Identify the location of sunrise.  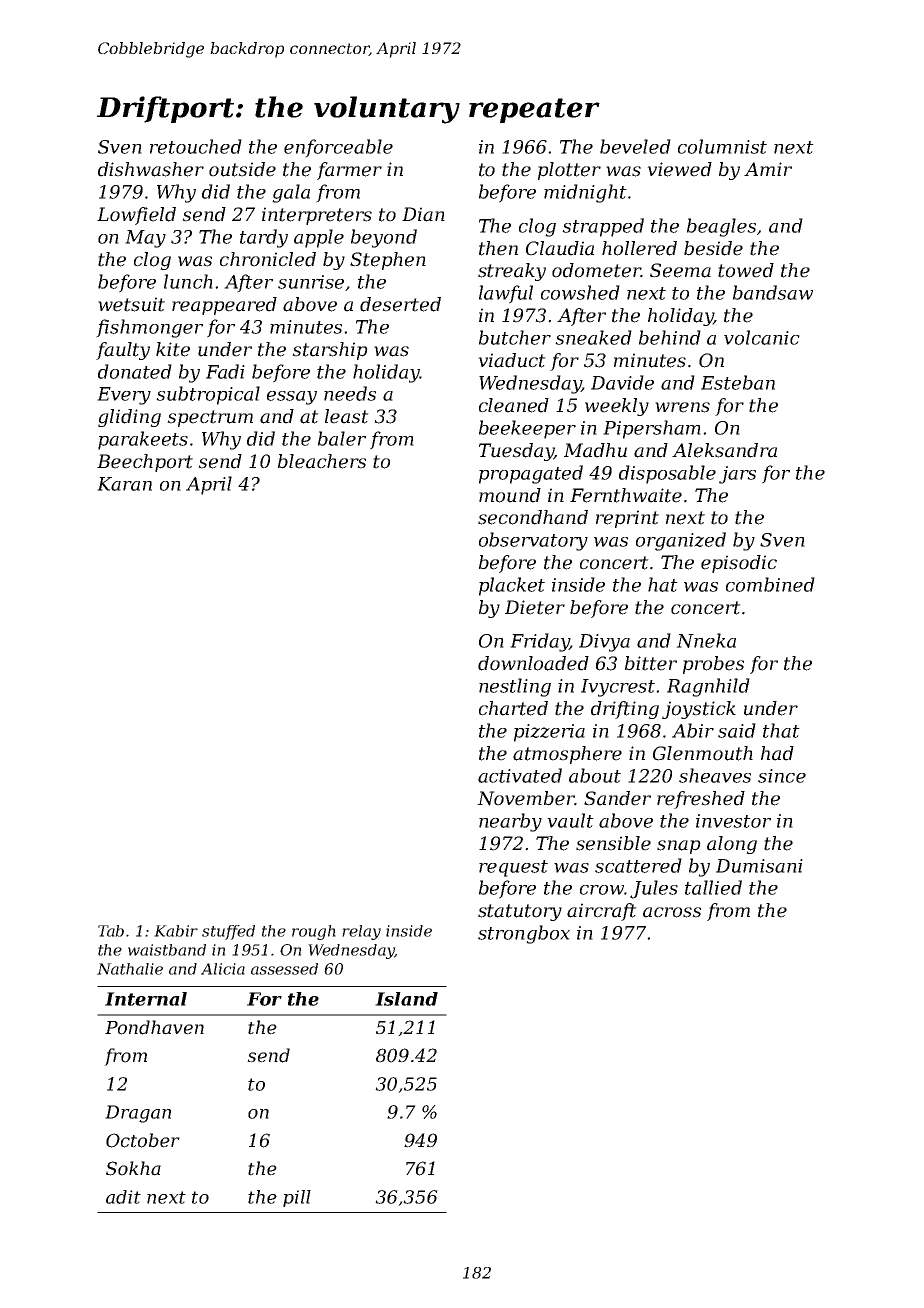
(311, 282).
